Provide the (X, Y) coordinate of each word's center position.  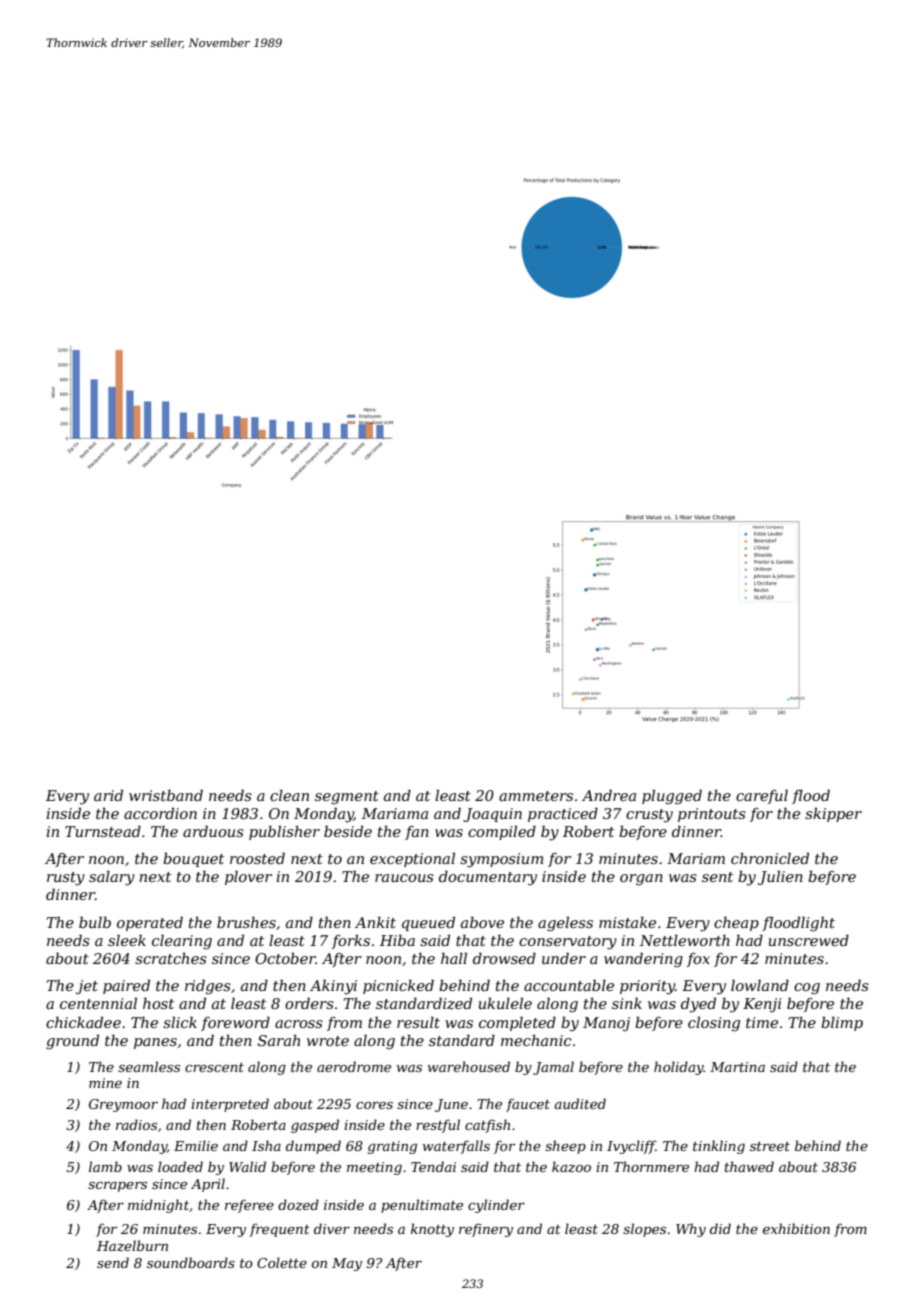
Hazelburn (132, 1246)
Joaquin (492, 815)
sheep (565, 1147)
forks (351, 942)
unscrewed (809, 940)
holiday (679, 1068)
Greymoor (123, 1105)
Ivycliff (631, 1147)
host (158, 1003)
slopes (644, 1230)
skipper (833, 815)
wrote (328, 1041)
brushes (246, 922)
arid (108, 795)
